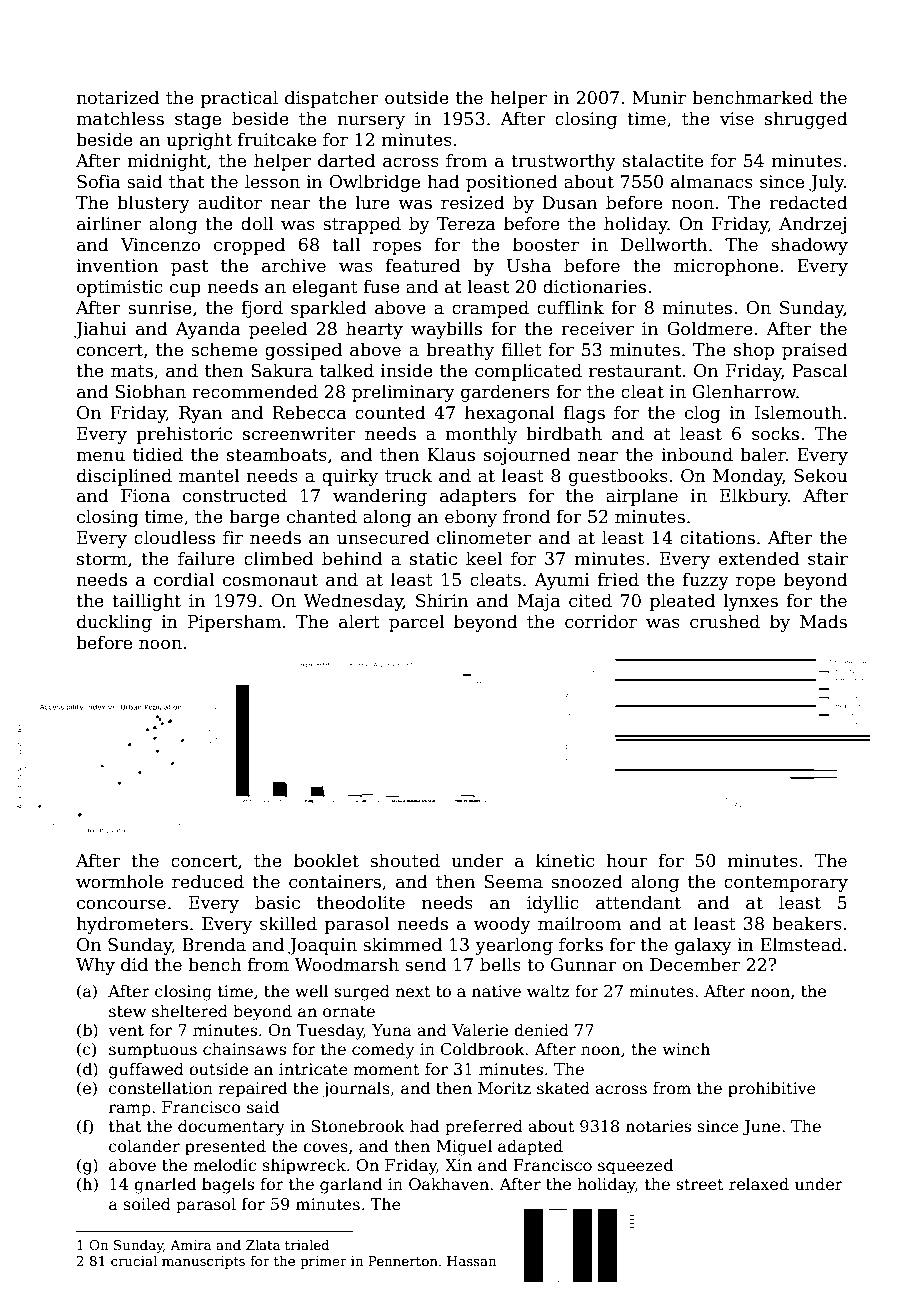  What do you see at coordinates (120, 118) in the image?
I see `matchless` at bounding box center [120, 118].
